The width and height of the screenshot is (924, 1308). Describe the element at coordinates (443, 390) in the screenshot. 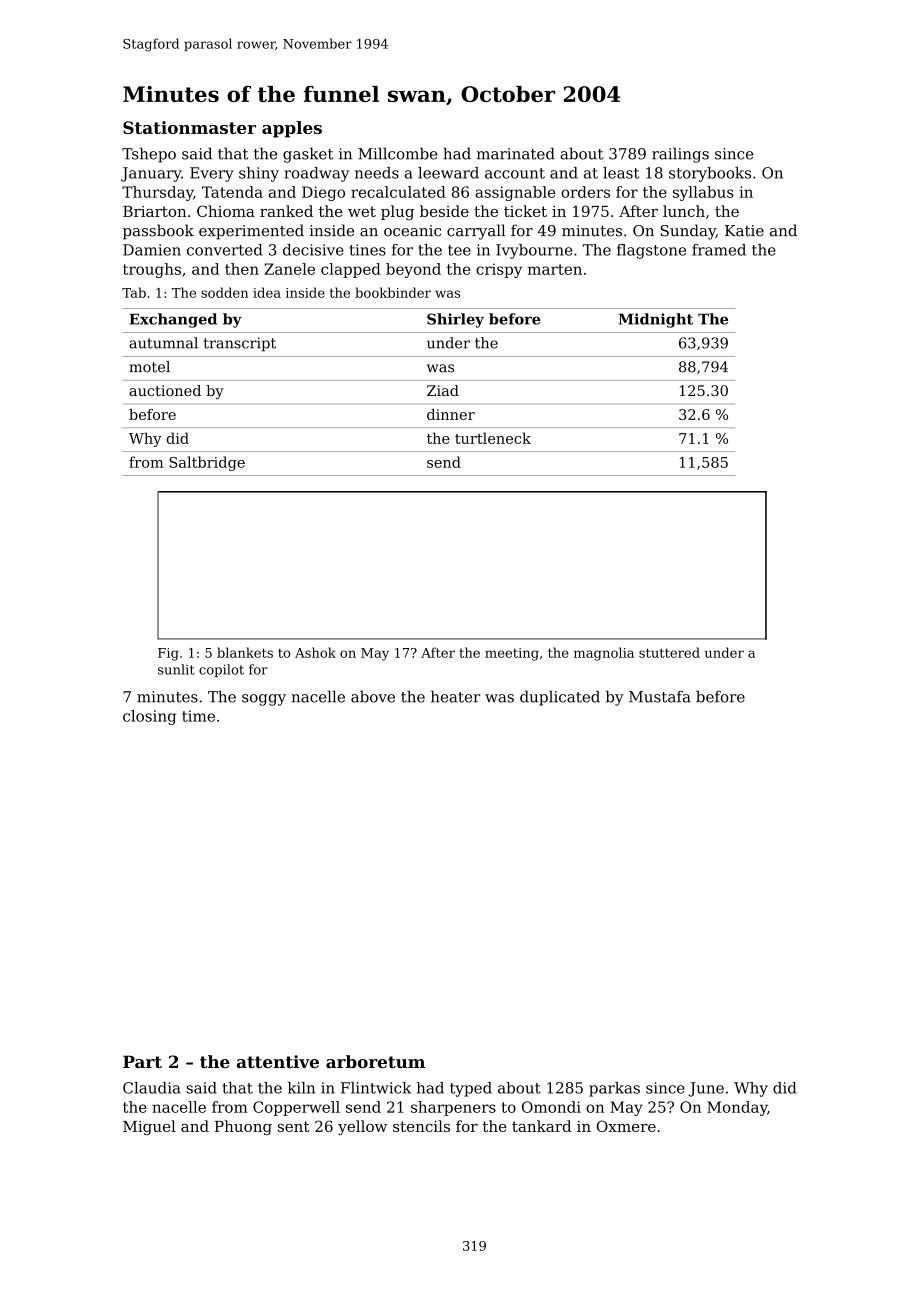

I see `Ziad` at that location.
